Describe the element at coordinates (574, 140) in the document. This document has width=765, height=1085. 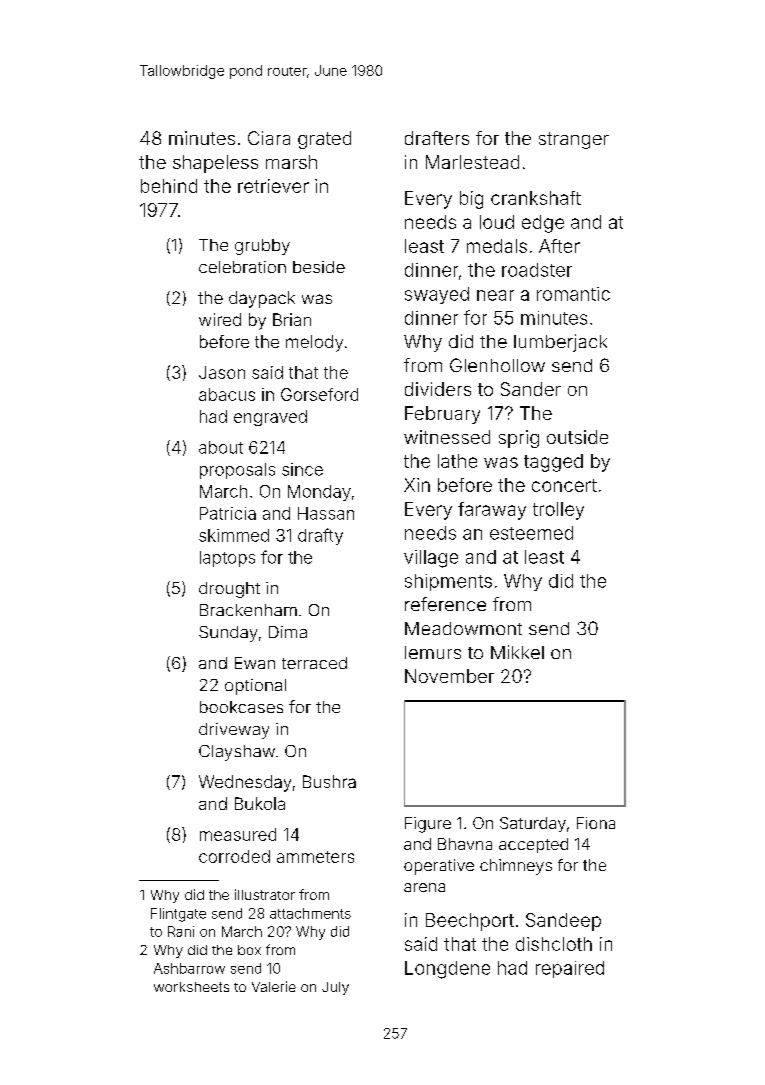
I see `stranger` at that location.
